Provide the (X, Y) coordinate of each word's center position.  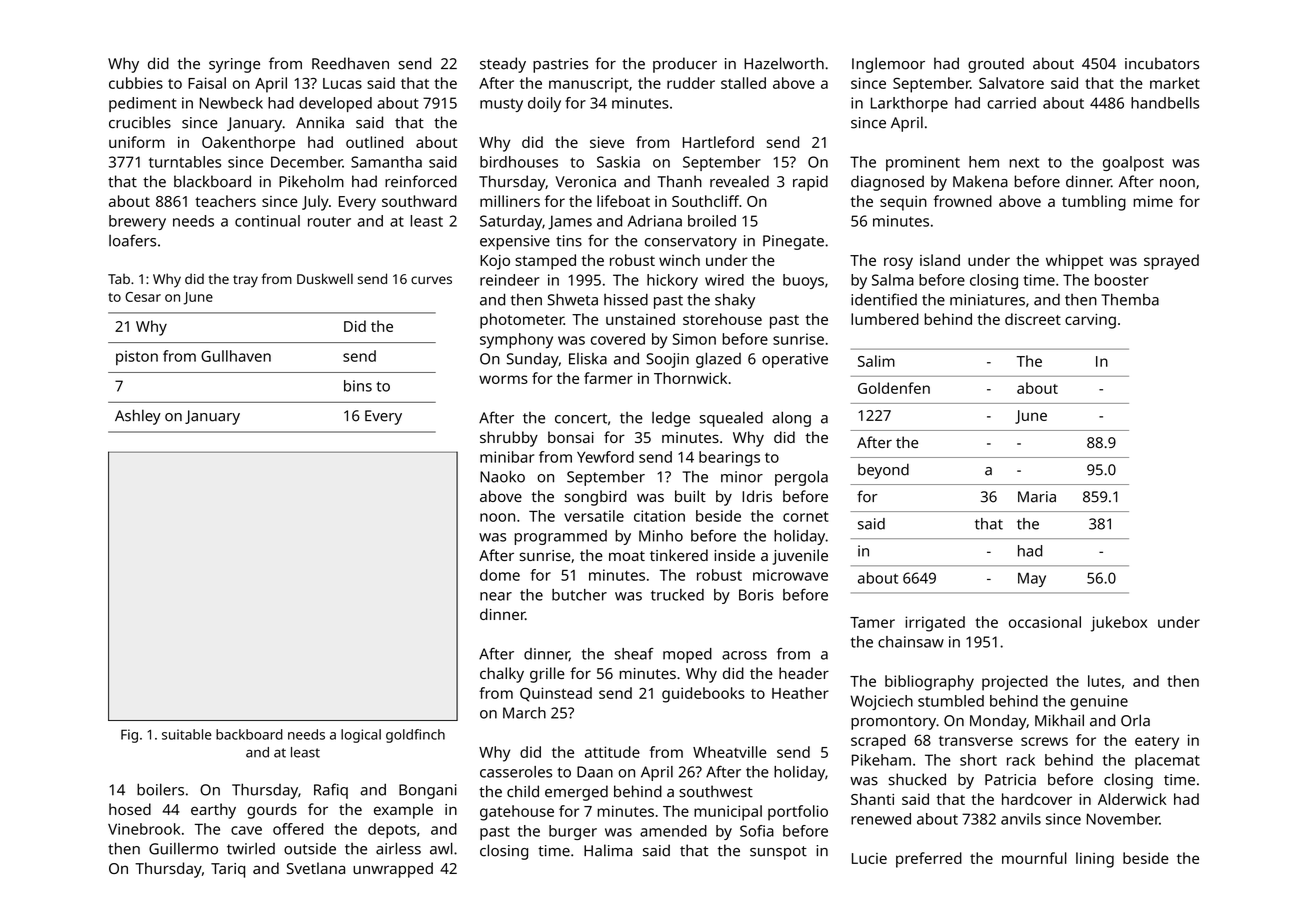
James (570, 222)
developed (335, 104)
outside (310, 848)
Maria (1037, 497)
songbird (596, 498)
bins (358, 386)
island (940, 260)
